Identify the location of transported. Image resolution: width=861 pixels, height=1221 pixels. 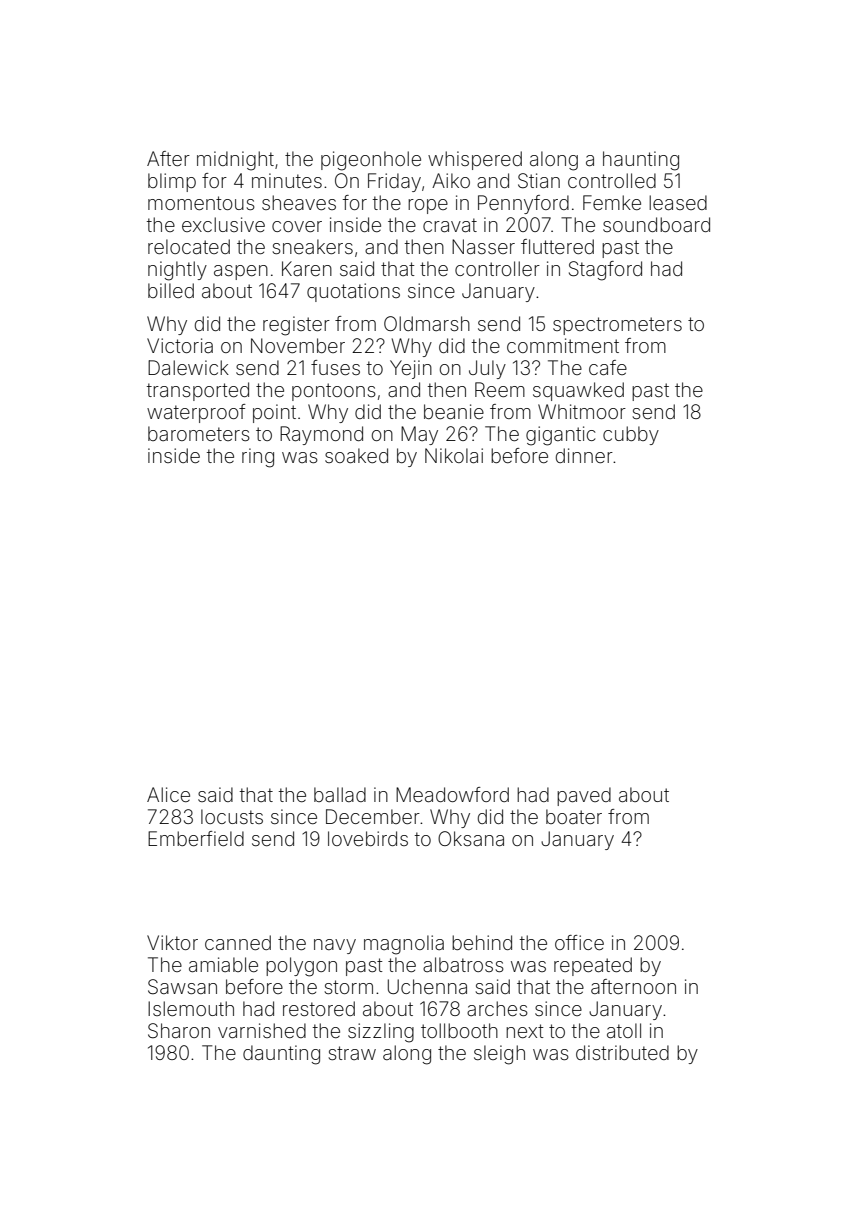
(198, 391).
